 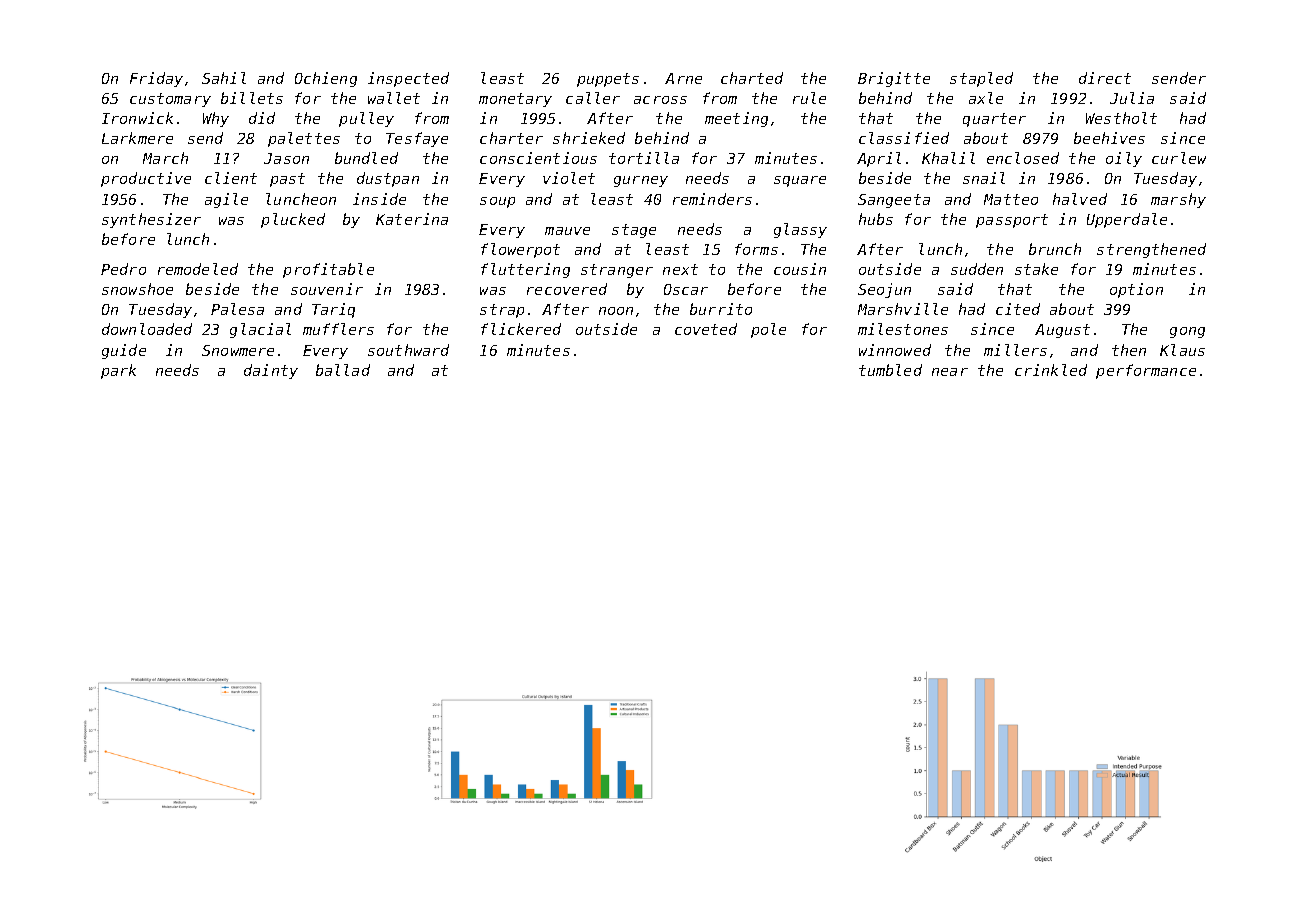 I want to click on Ochieng, so click(x=326, y=79).
